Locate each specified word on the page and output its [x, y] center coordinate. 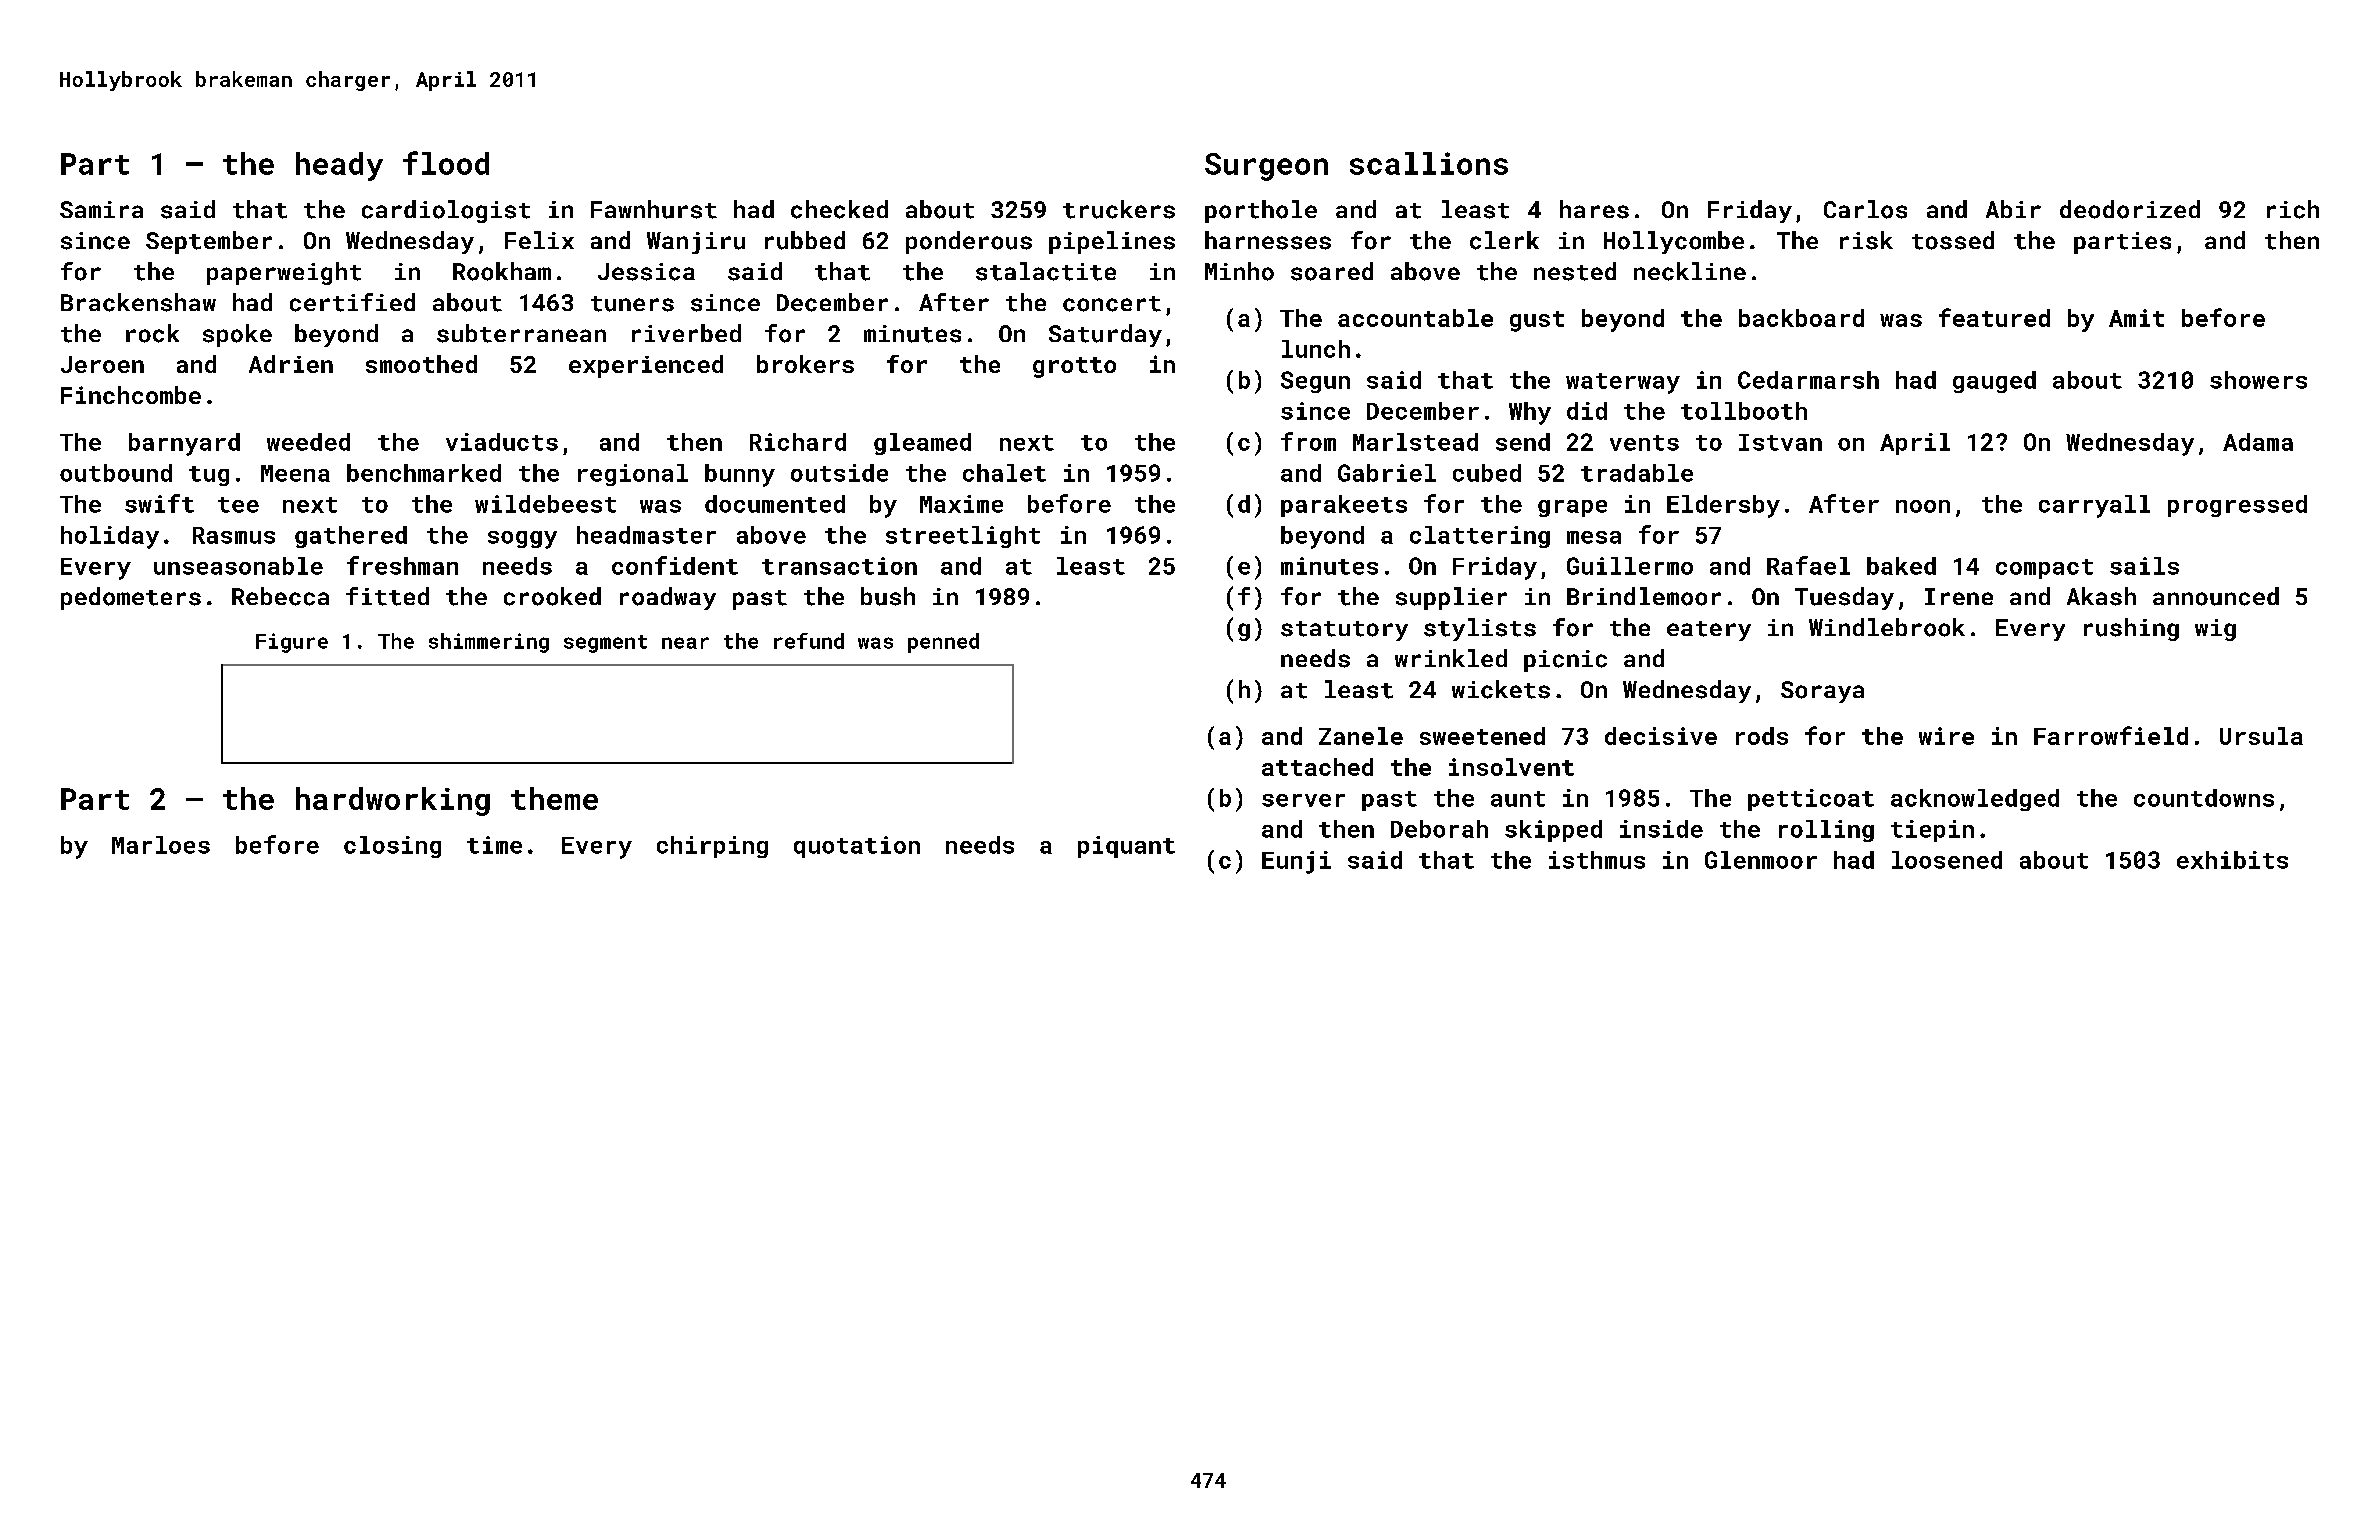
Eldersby [1723, 506]
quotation [857, 847]
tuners [632, 304]
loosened [1947, 860]
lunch [1316, 349]
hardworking [393, 801]
